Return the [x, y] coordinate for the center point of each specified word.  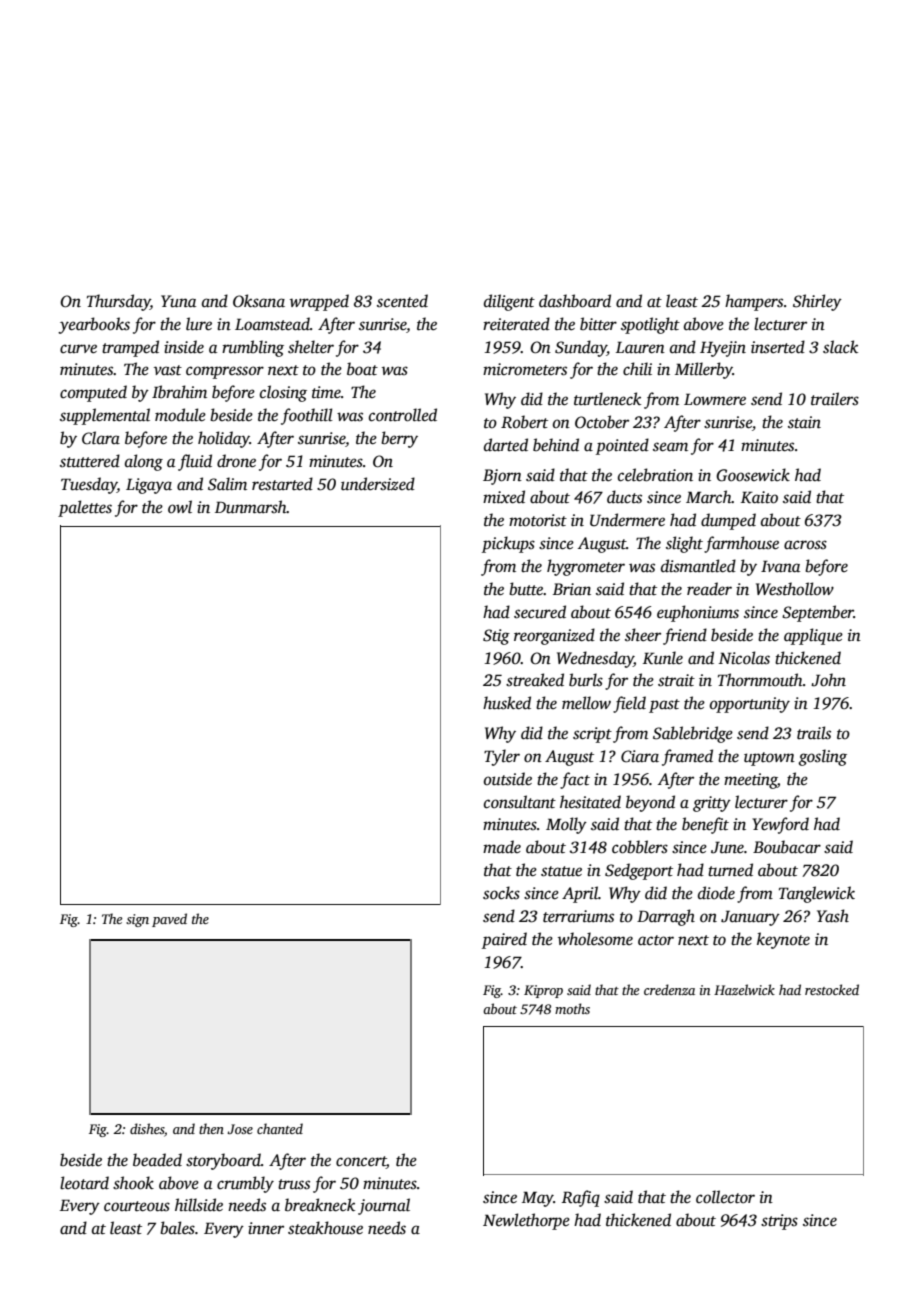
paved [169, 920]
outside [508, 779]
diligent [509, 302]
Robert [524, 422]
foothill [307, 416]
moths [572, 1008]
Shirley [817, 302]
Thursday [118, 302]
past [664, 706]
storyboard [223, 1161]
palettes [85, 508]
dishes [147, 1128]
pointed [622, 446]
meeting [750, 781]
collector [725, 1197]
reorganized [554, 636]
